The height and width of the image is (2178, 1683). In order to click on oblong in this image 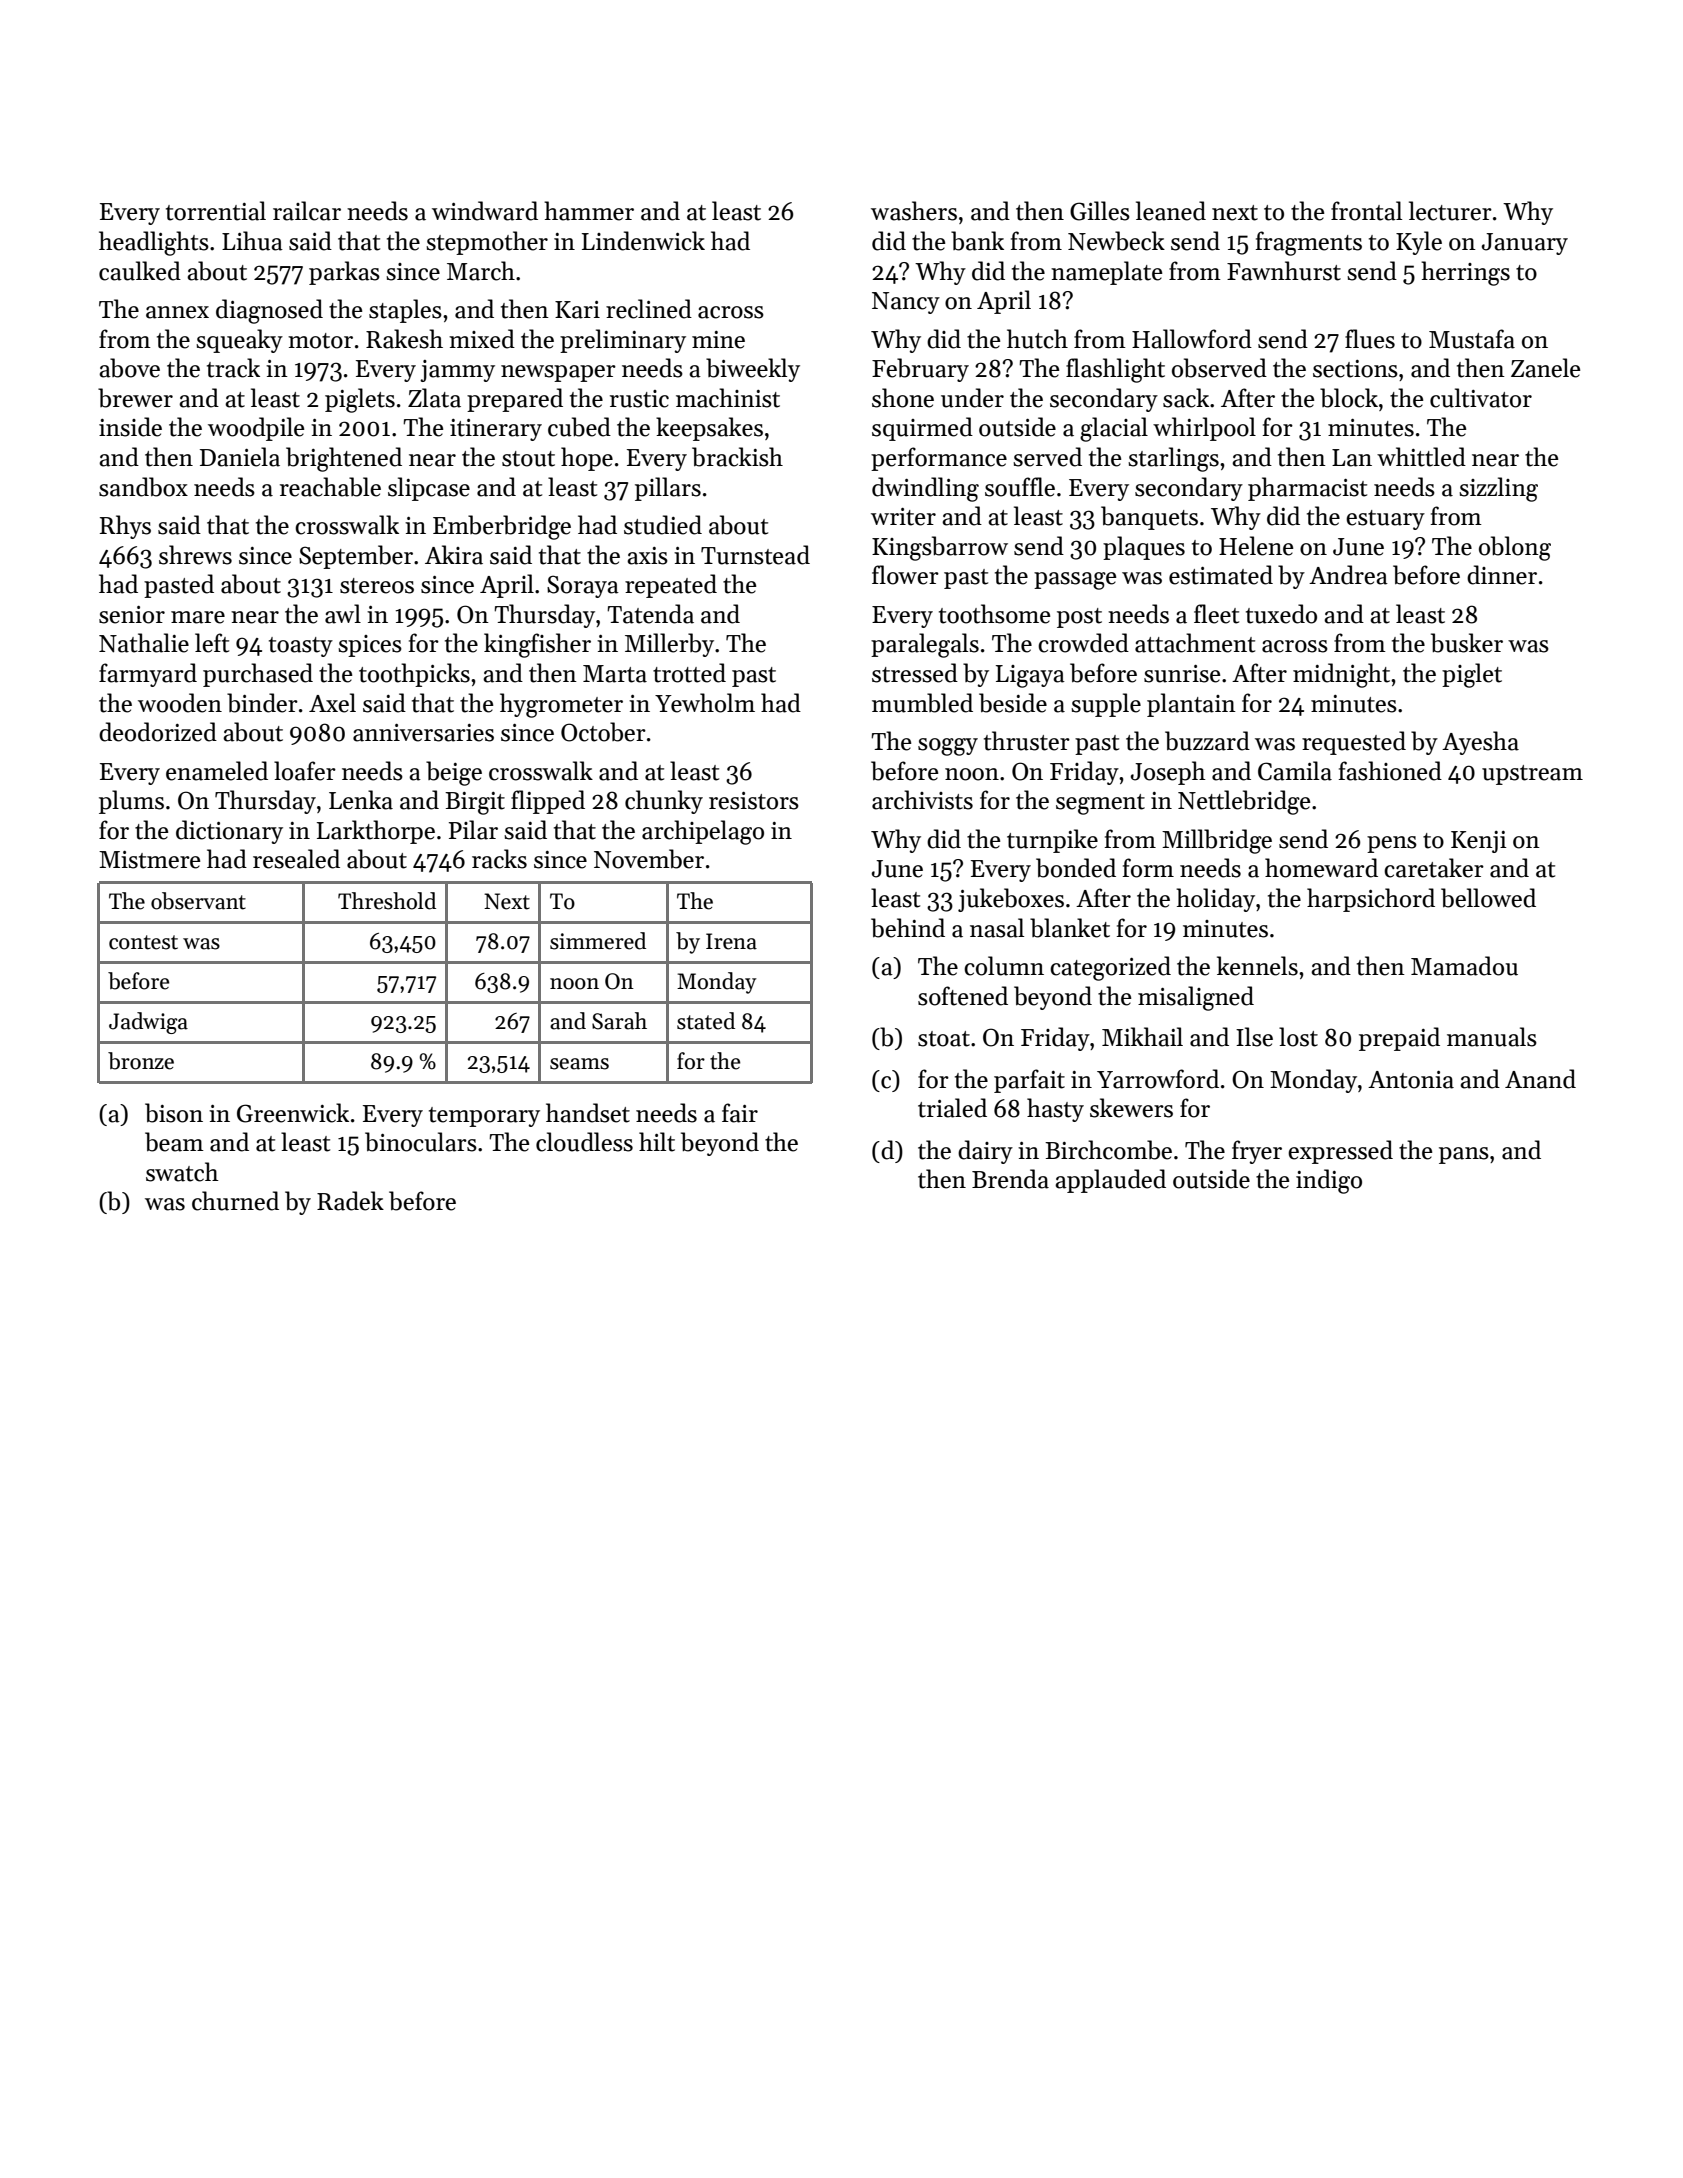, I will do `click(1515, 548)`.
